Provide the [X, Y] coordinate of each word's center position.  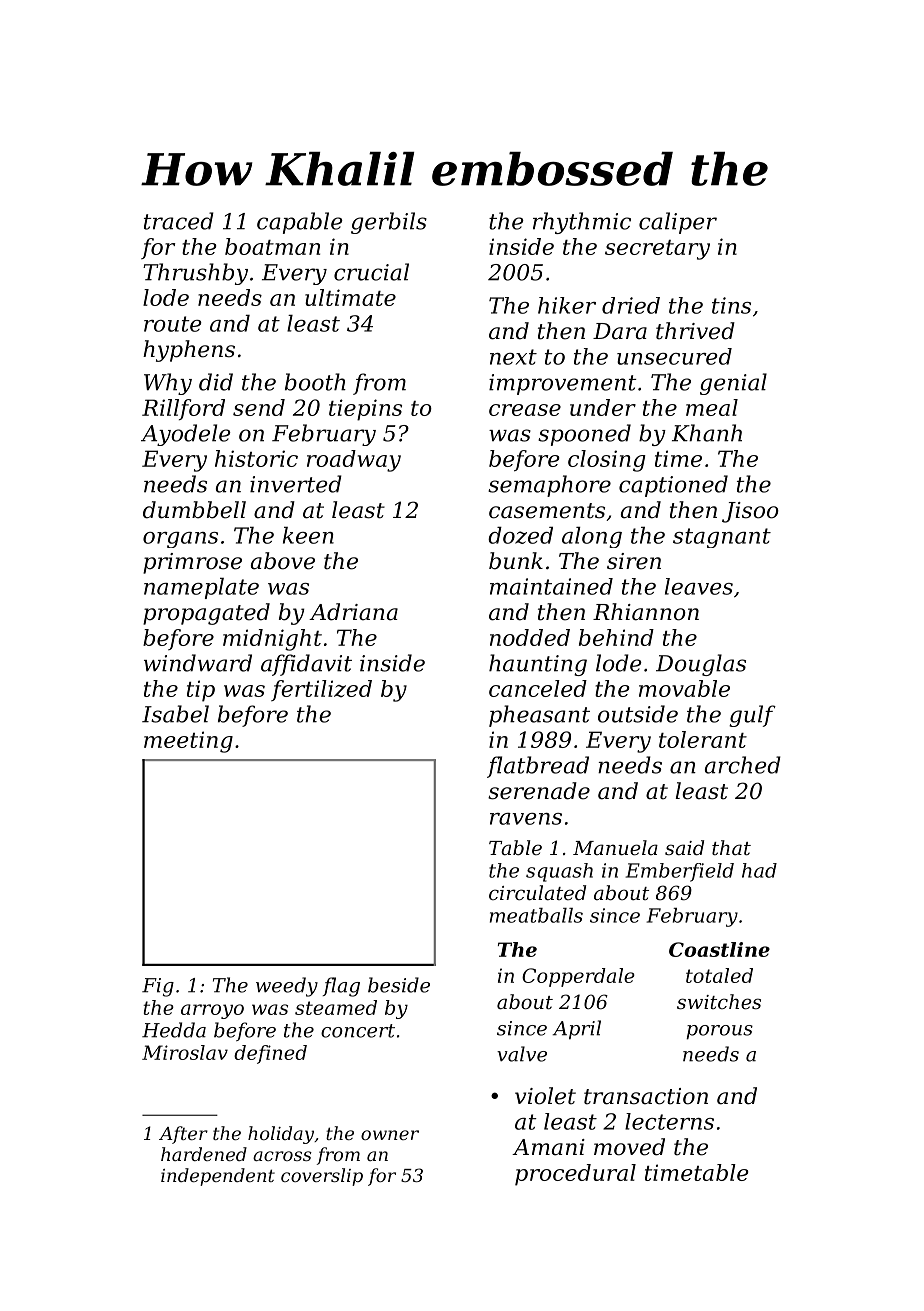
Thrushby [195, 274]
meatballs [536, 915]
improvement [562, 384]
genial [733, 384]
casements [547, 511]
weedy [287, 987]
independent [218, 1177]
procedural [575, 1175]
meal [712, 407]
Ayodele [186, 435]
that [731, 847]
